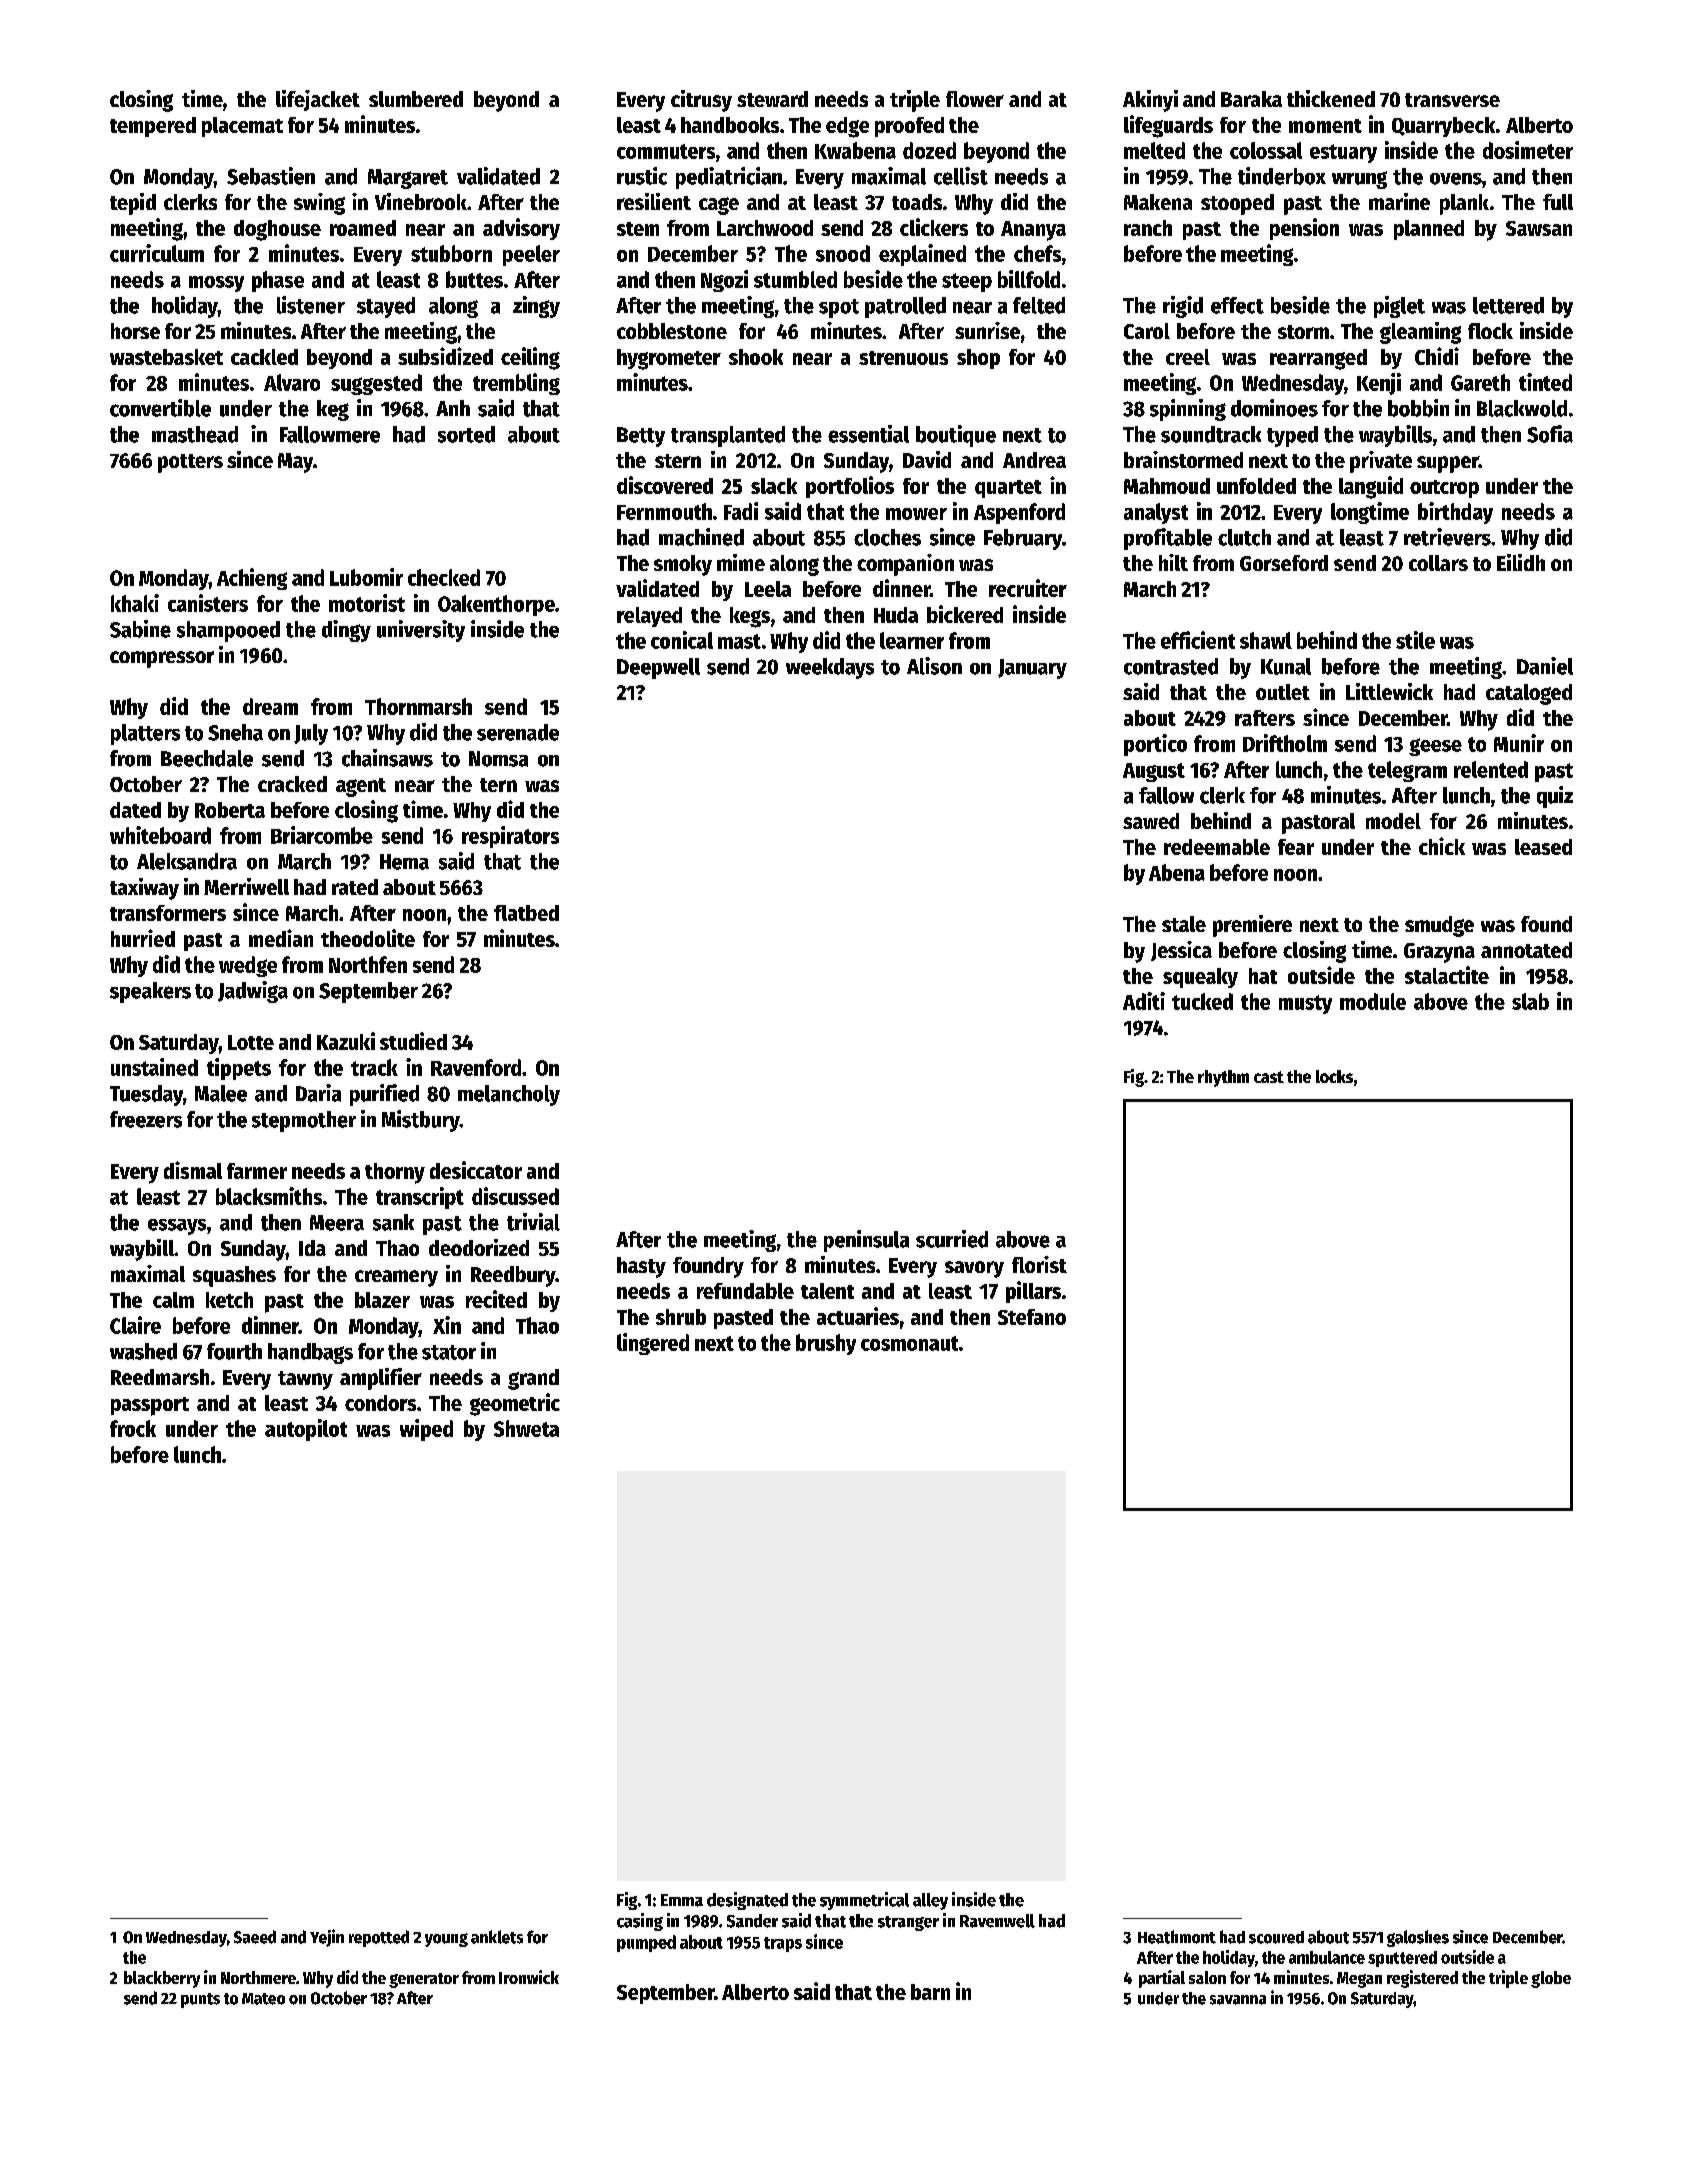 The width and height of the screenshot is (1683, 2178). What do you see at coordinates (664, 511) in the screenshot?
I see `Fernmouth` at bounding box center [664, 511].
